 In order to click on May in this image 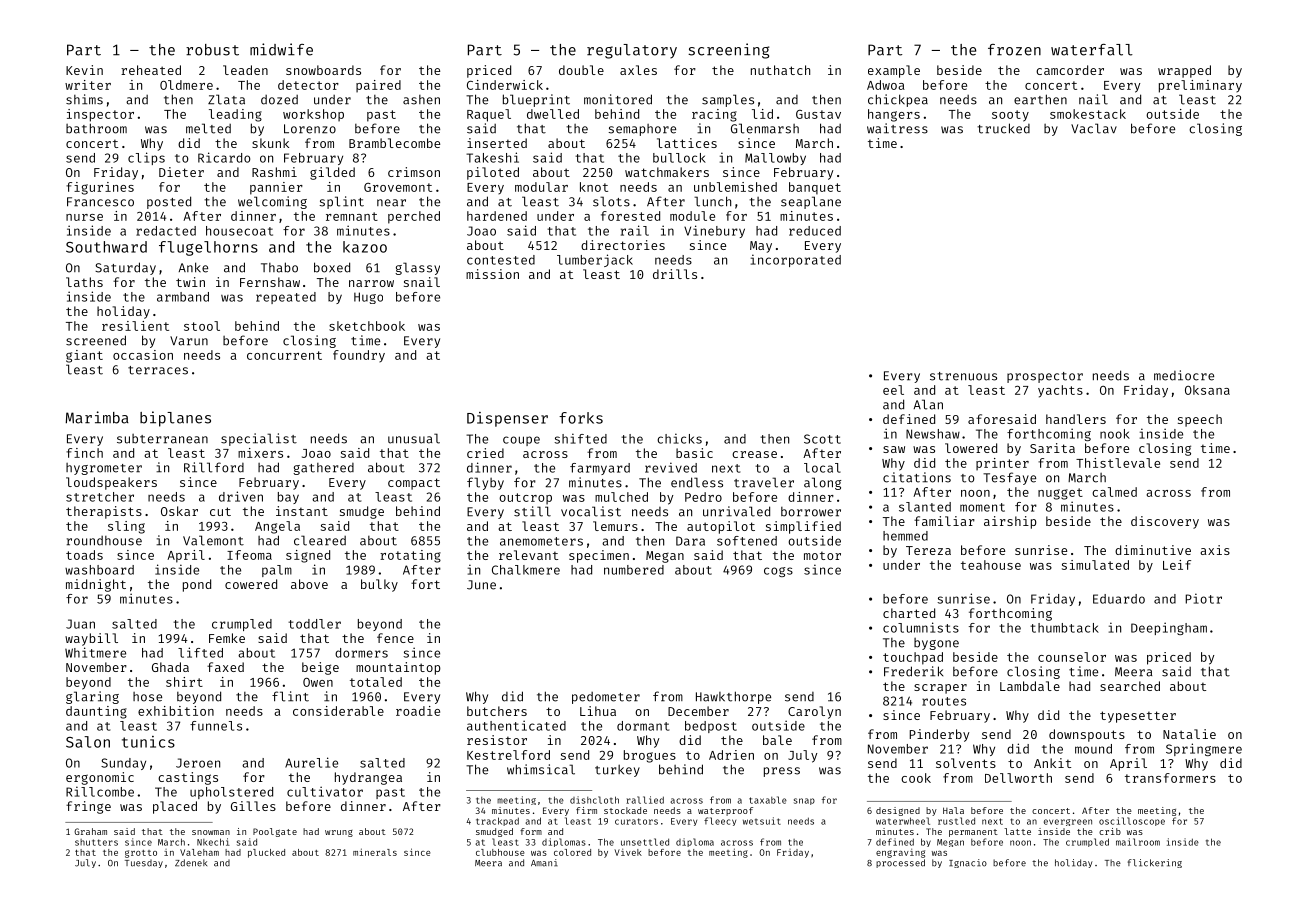, I will do `click(761, 247)`.
